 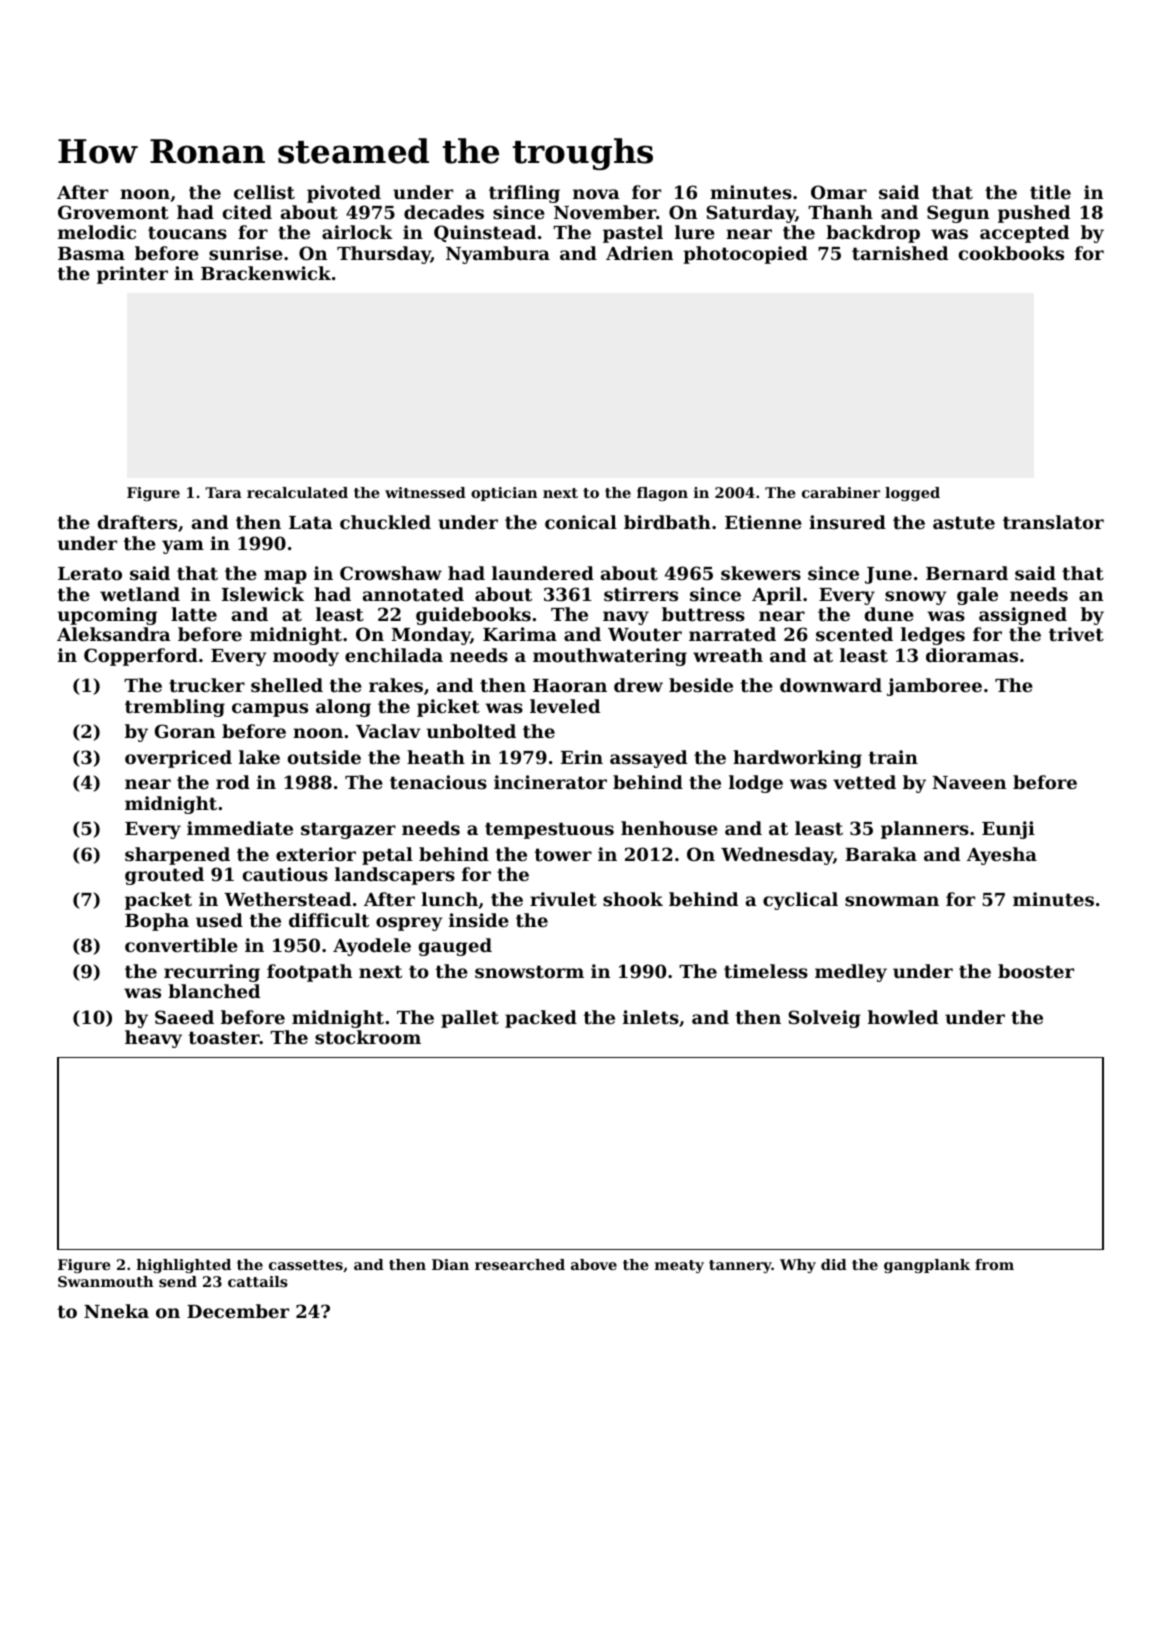 I want to click on photocopied, so click(x=745, y=255).
